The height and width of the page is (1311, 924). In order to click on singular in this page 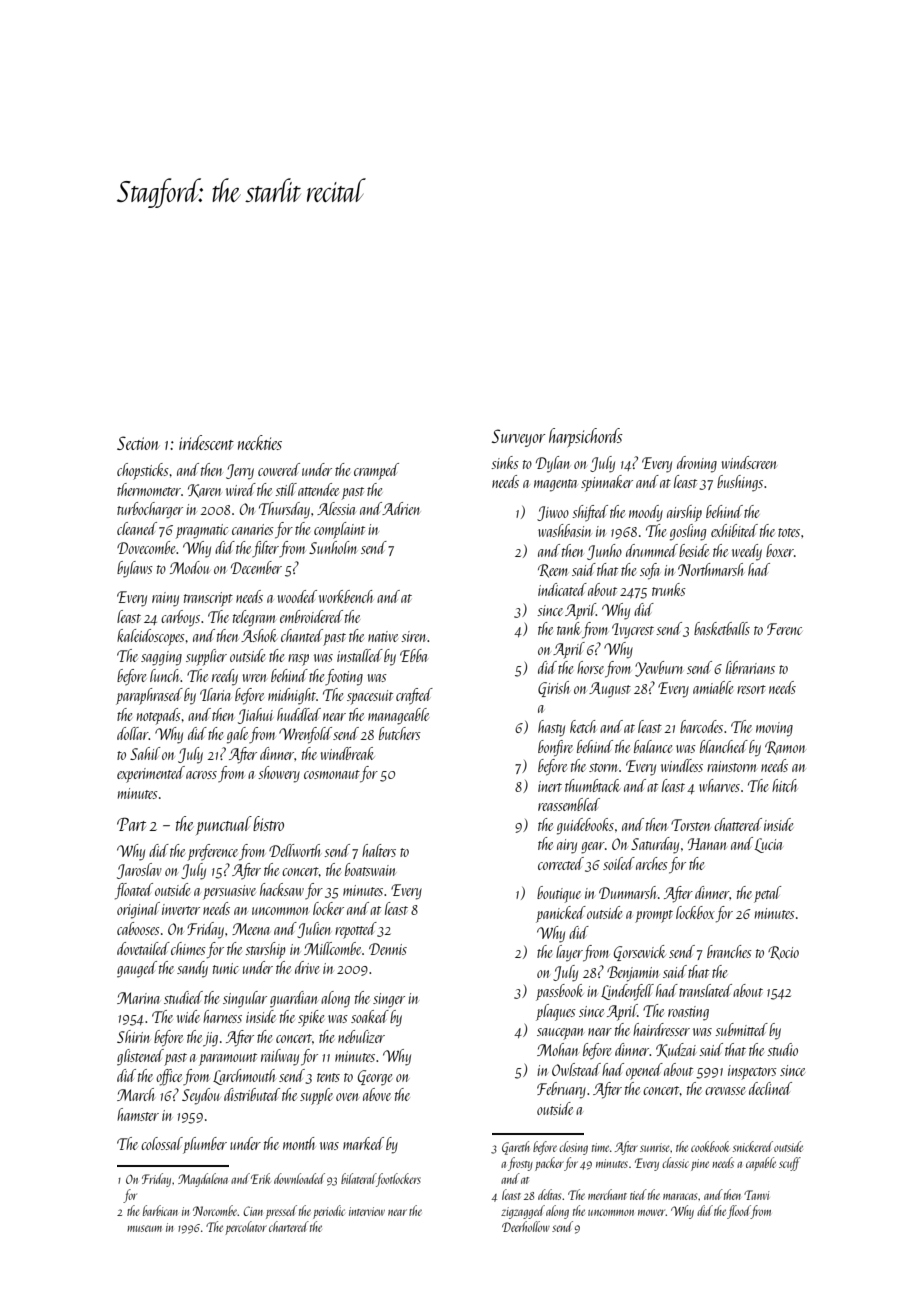, I will do `click(245, 999)`.
